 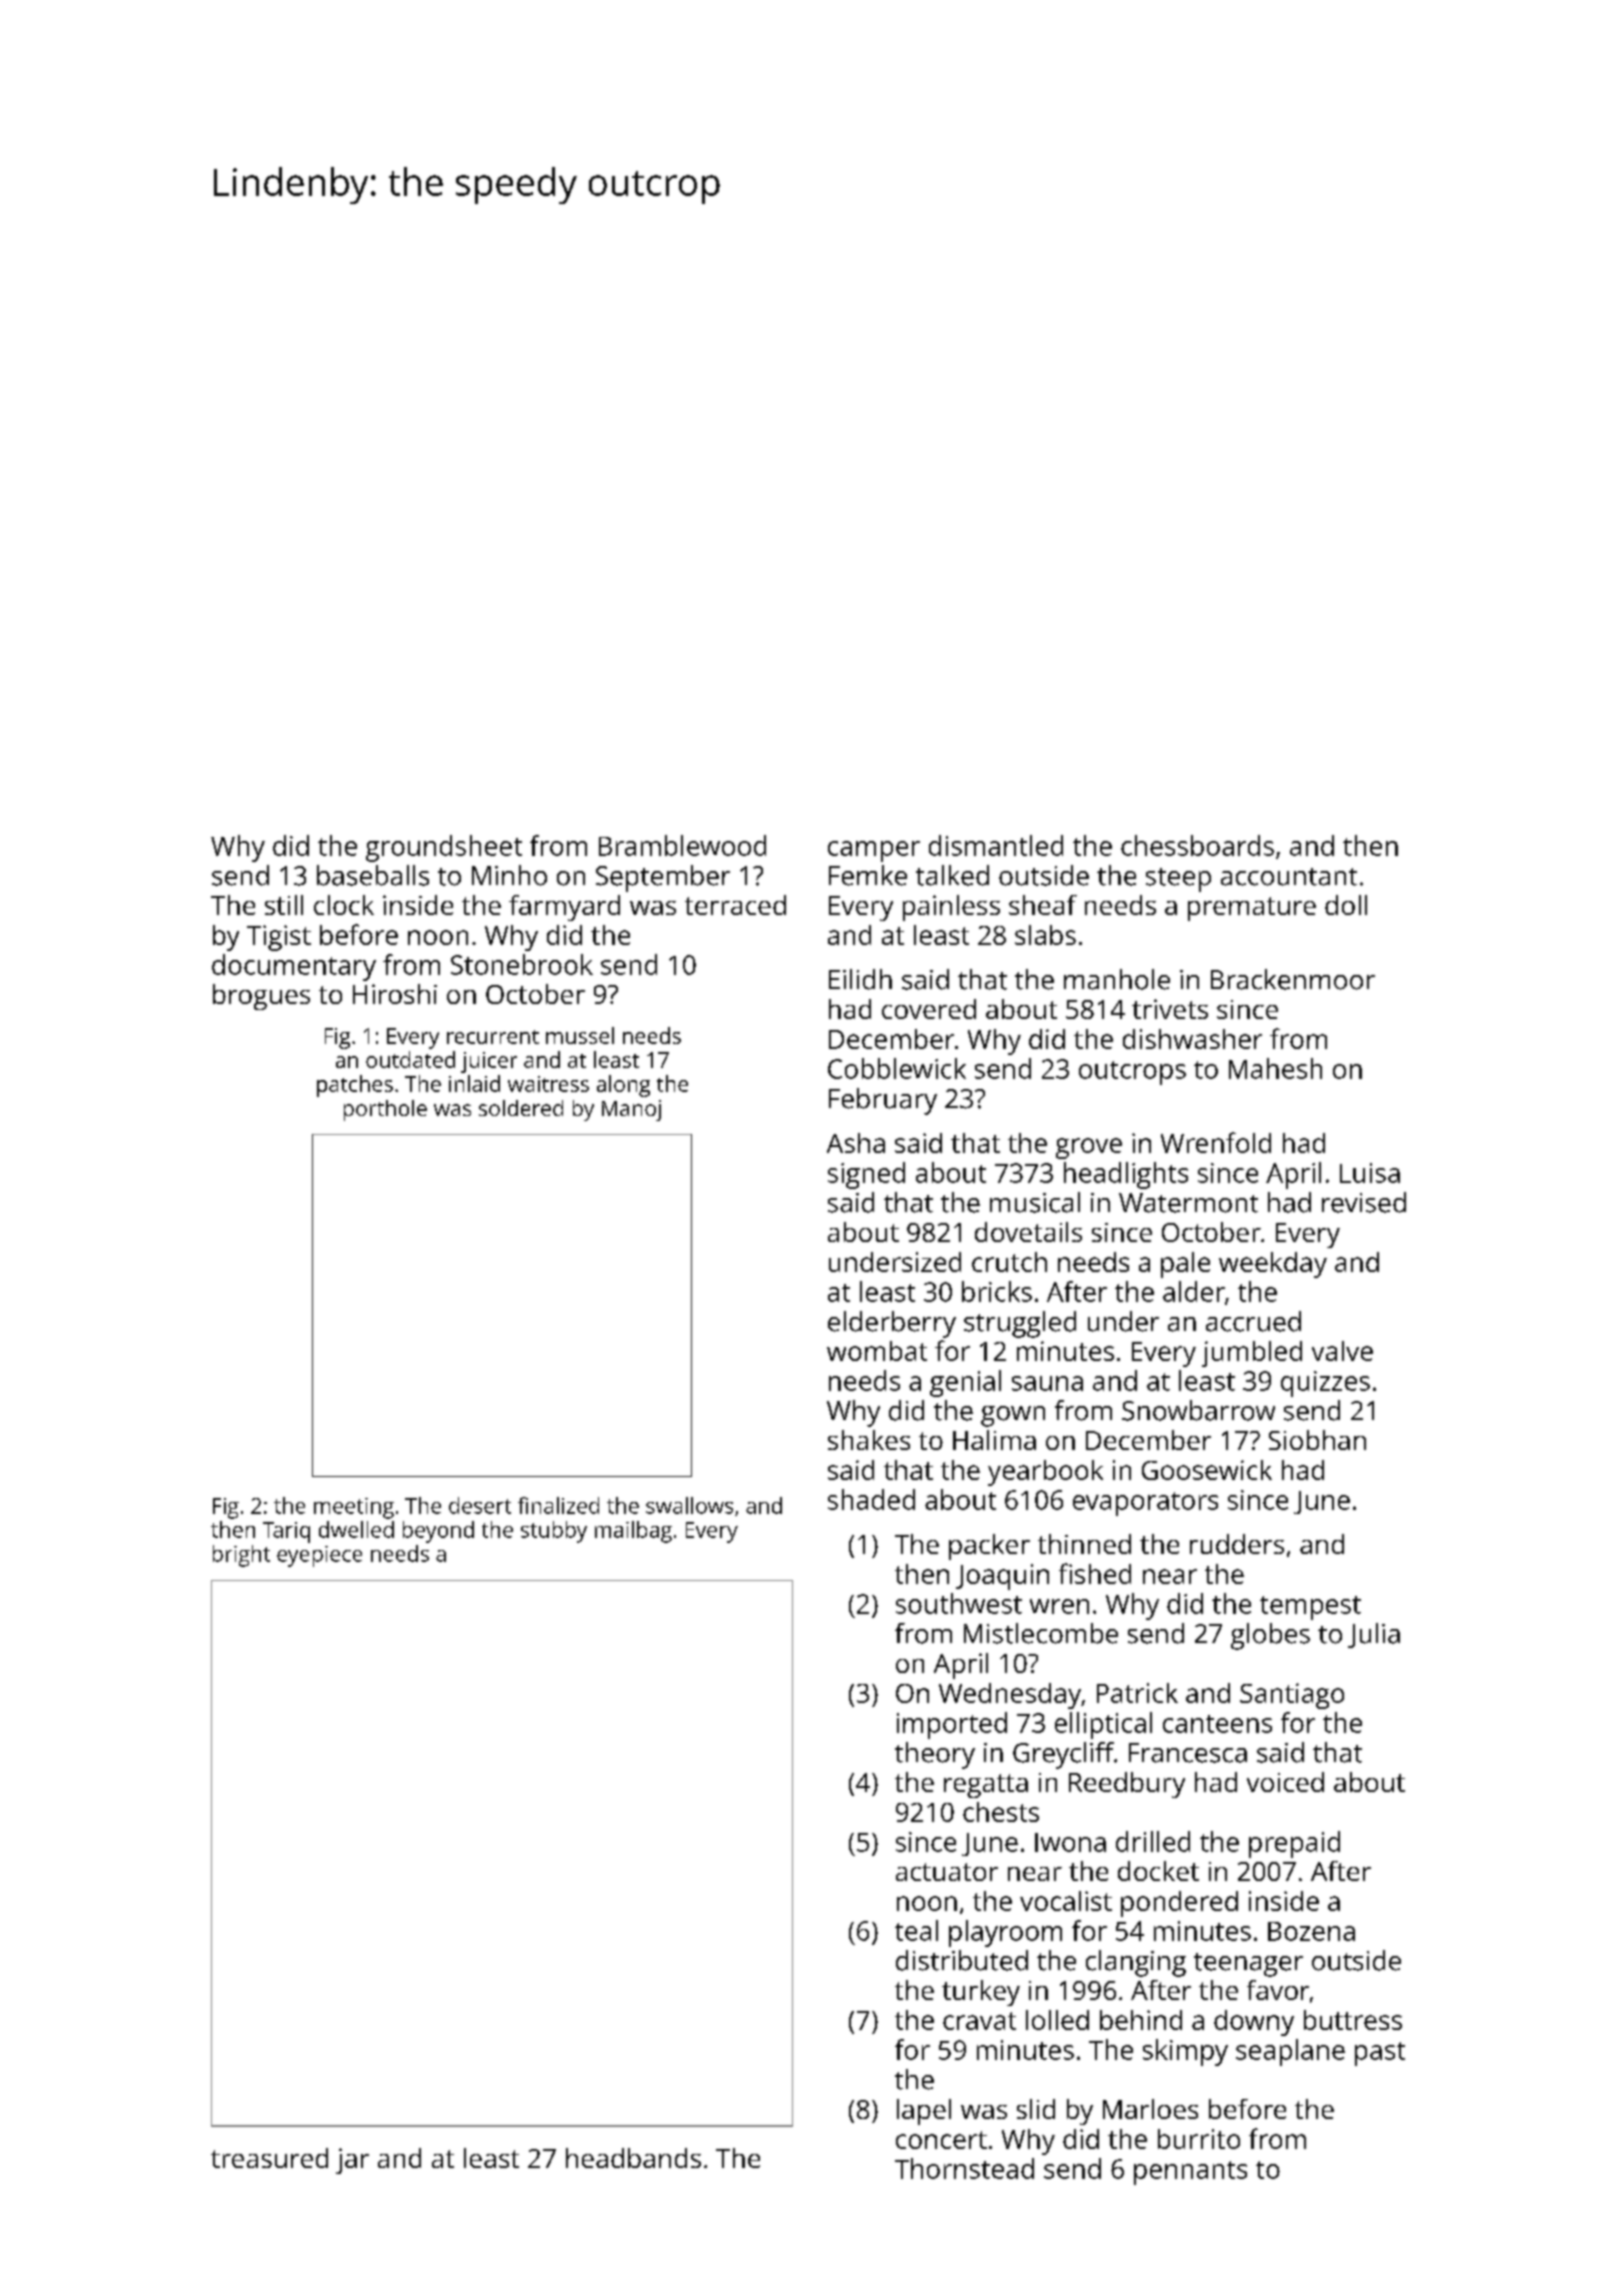 I want to click on accountant, so click(x=1289, y=877).
